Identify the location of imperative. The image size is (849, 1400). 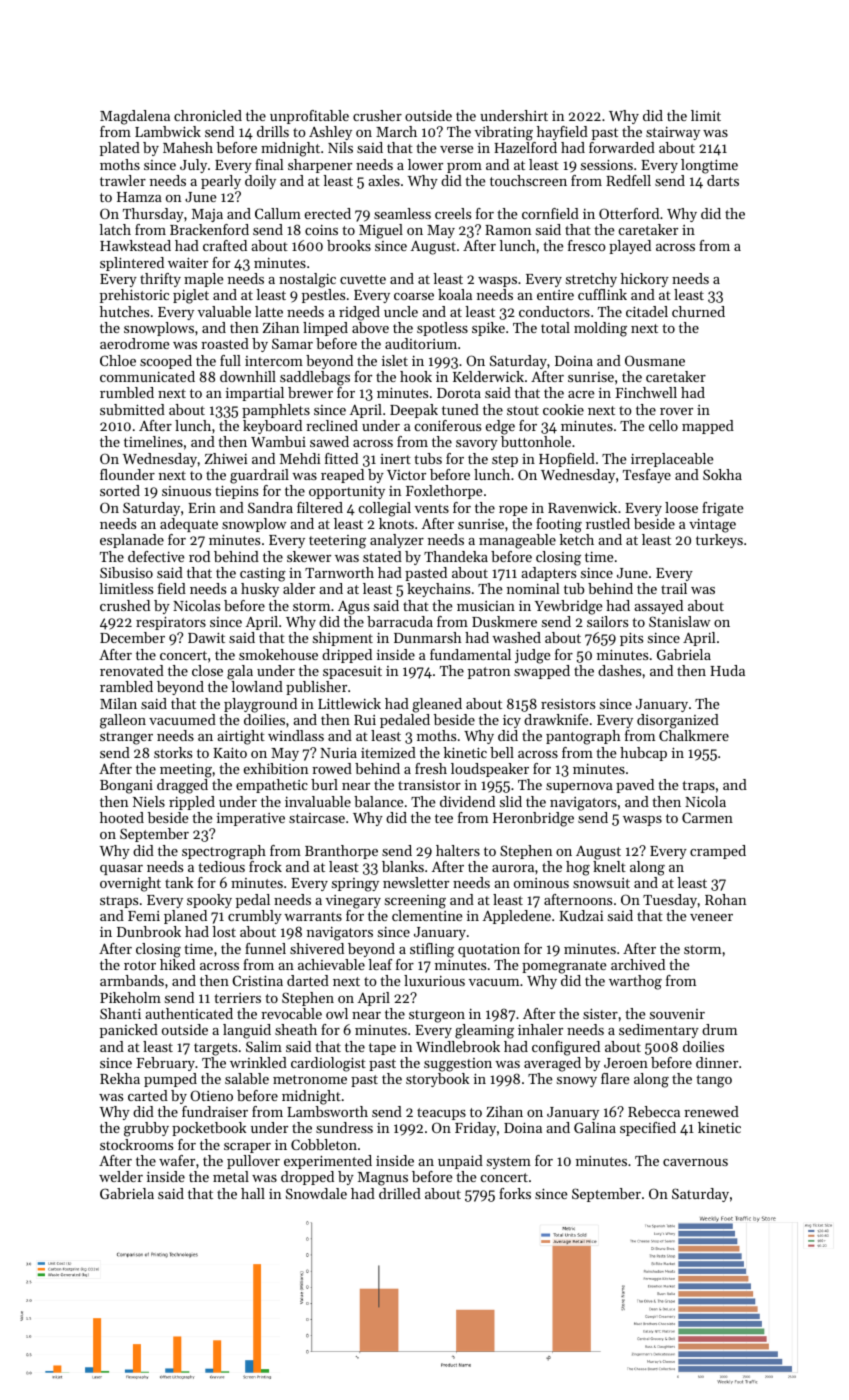
(251, 819).
